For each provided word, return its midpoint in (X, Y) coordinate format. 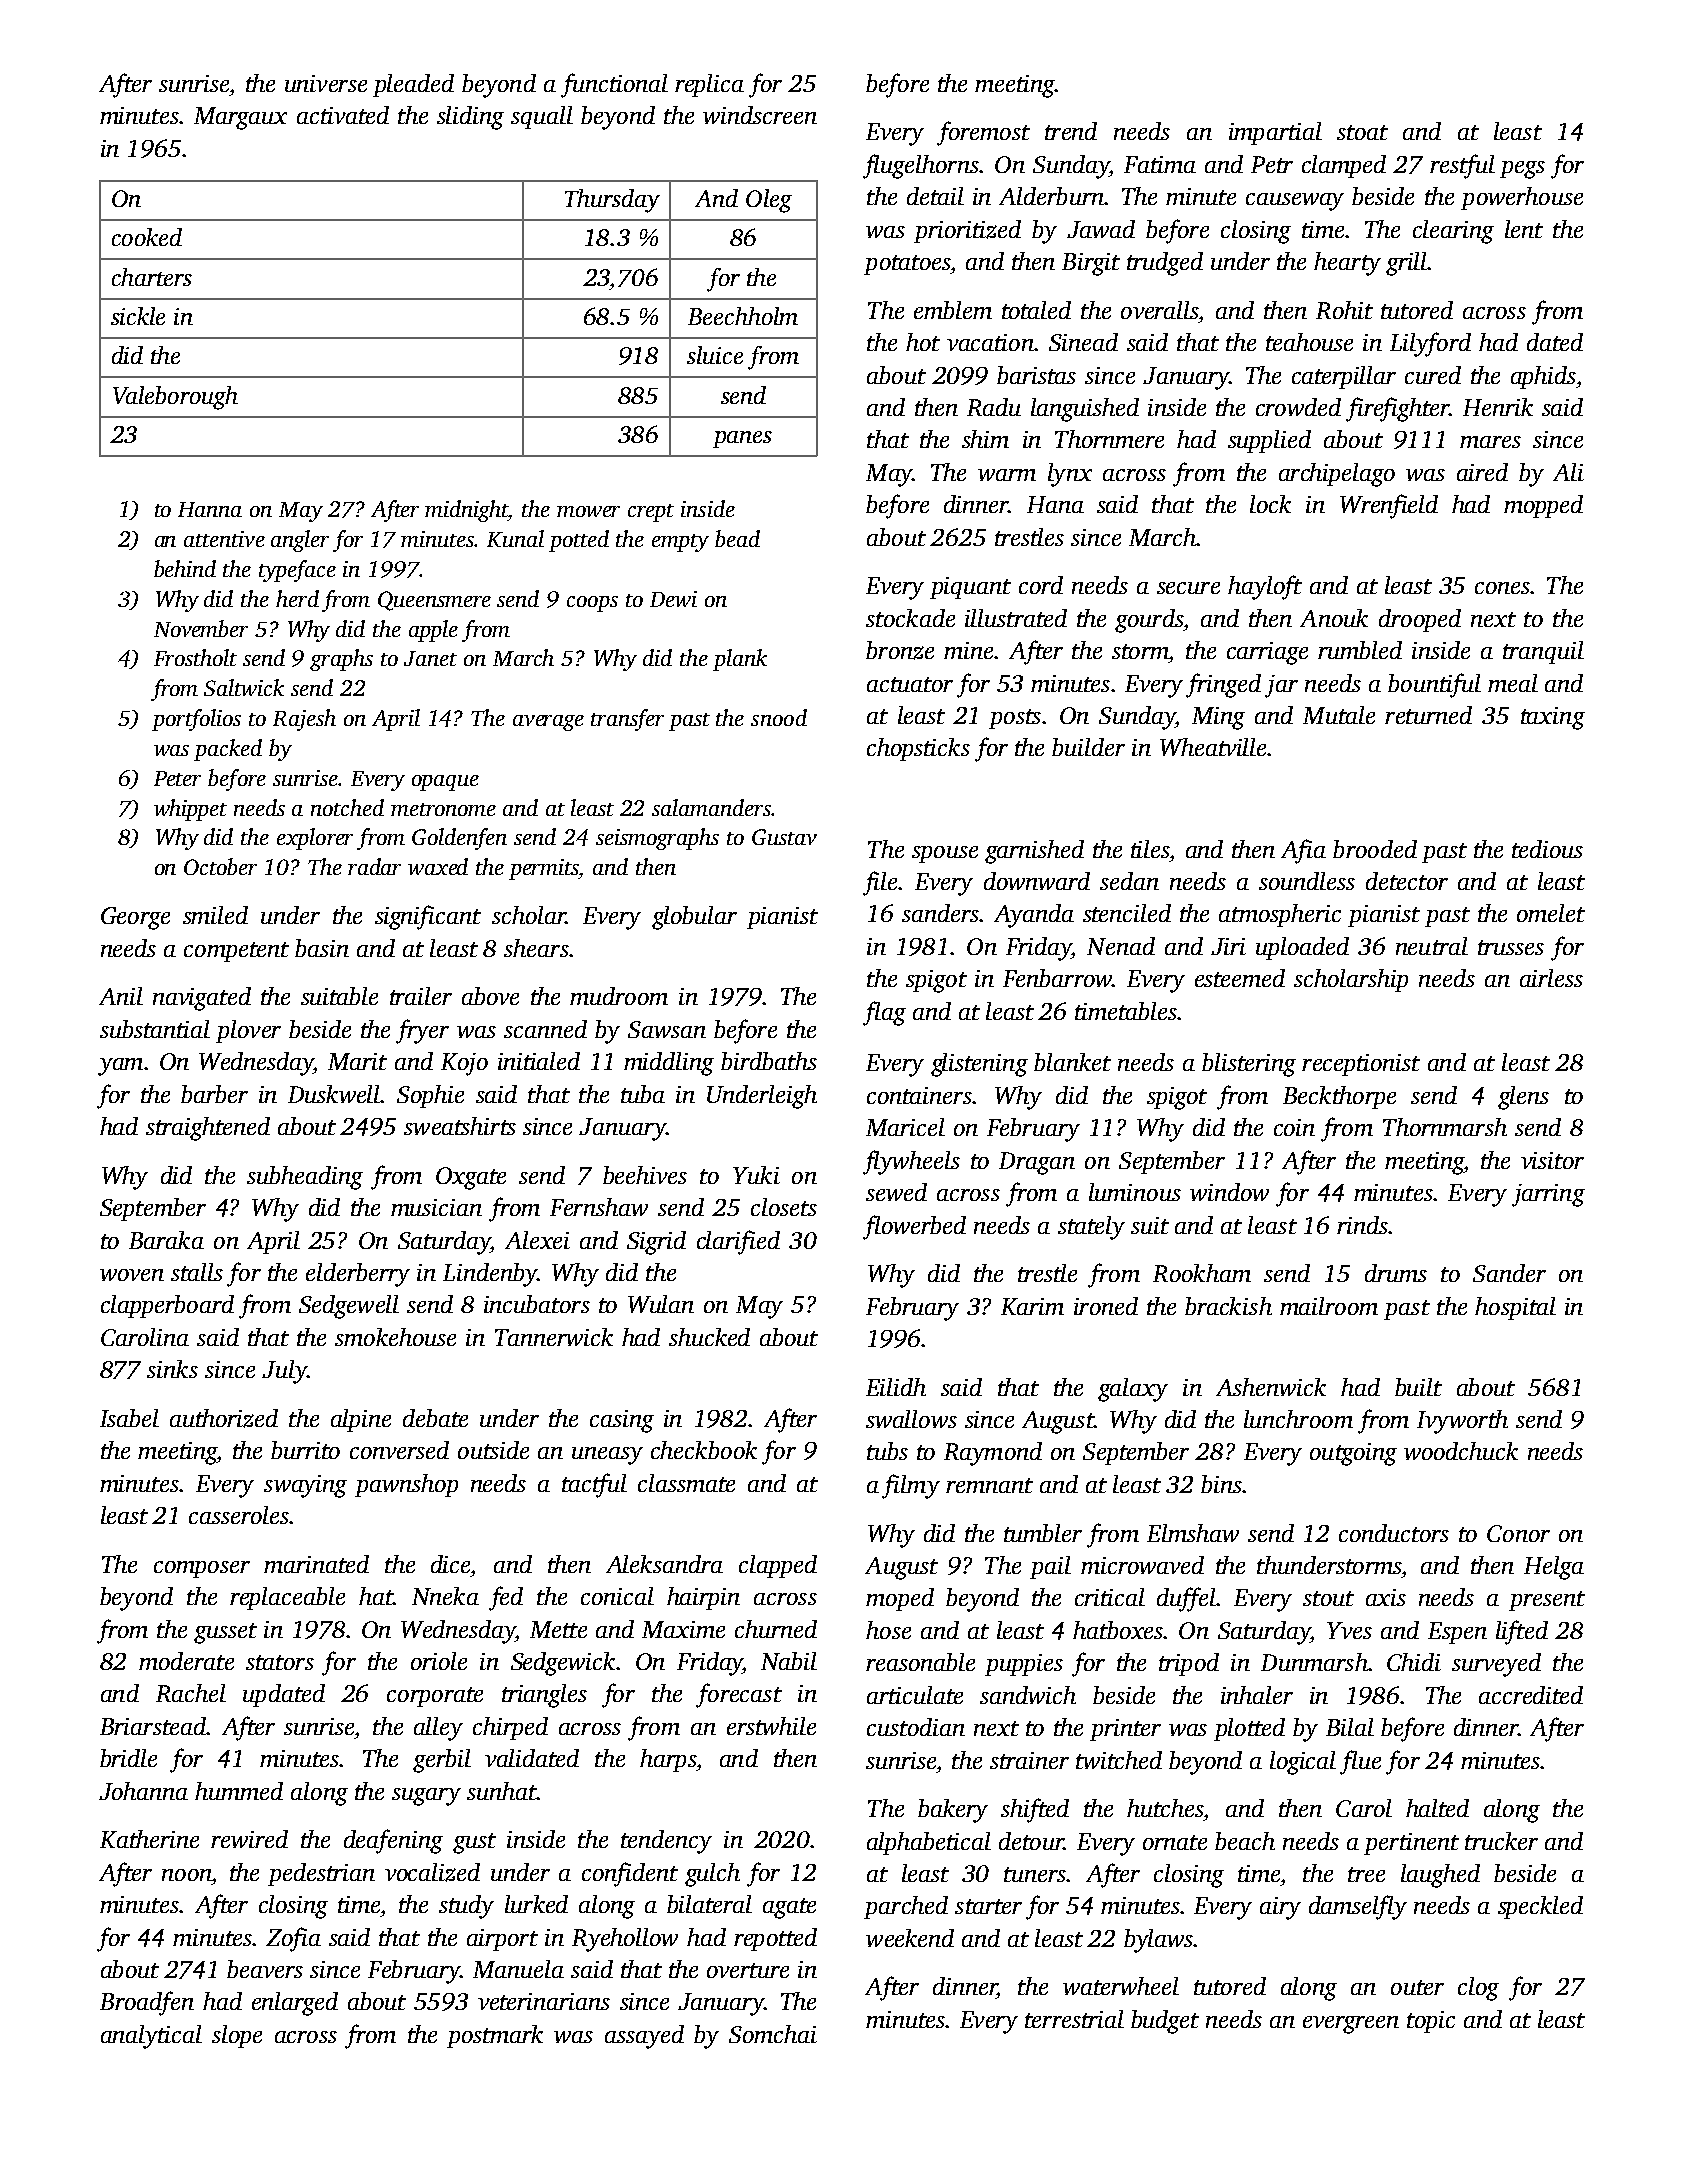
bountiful (1434, 685)
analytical (151, 2037)
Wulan (661, 1304)
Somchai (773, 2034)
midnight (467, 511)
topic (1431, 2022)
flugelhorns (921, 166)
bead (737, 538)
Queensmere (434, 601)
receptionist (1361, 1065)
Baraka (166, 1240)
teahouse (1309, 342)
